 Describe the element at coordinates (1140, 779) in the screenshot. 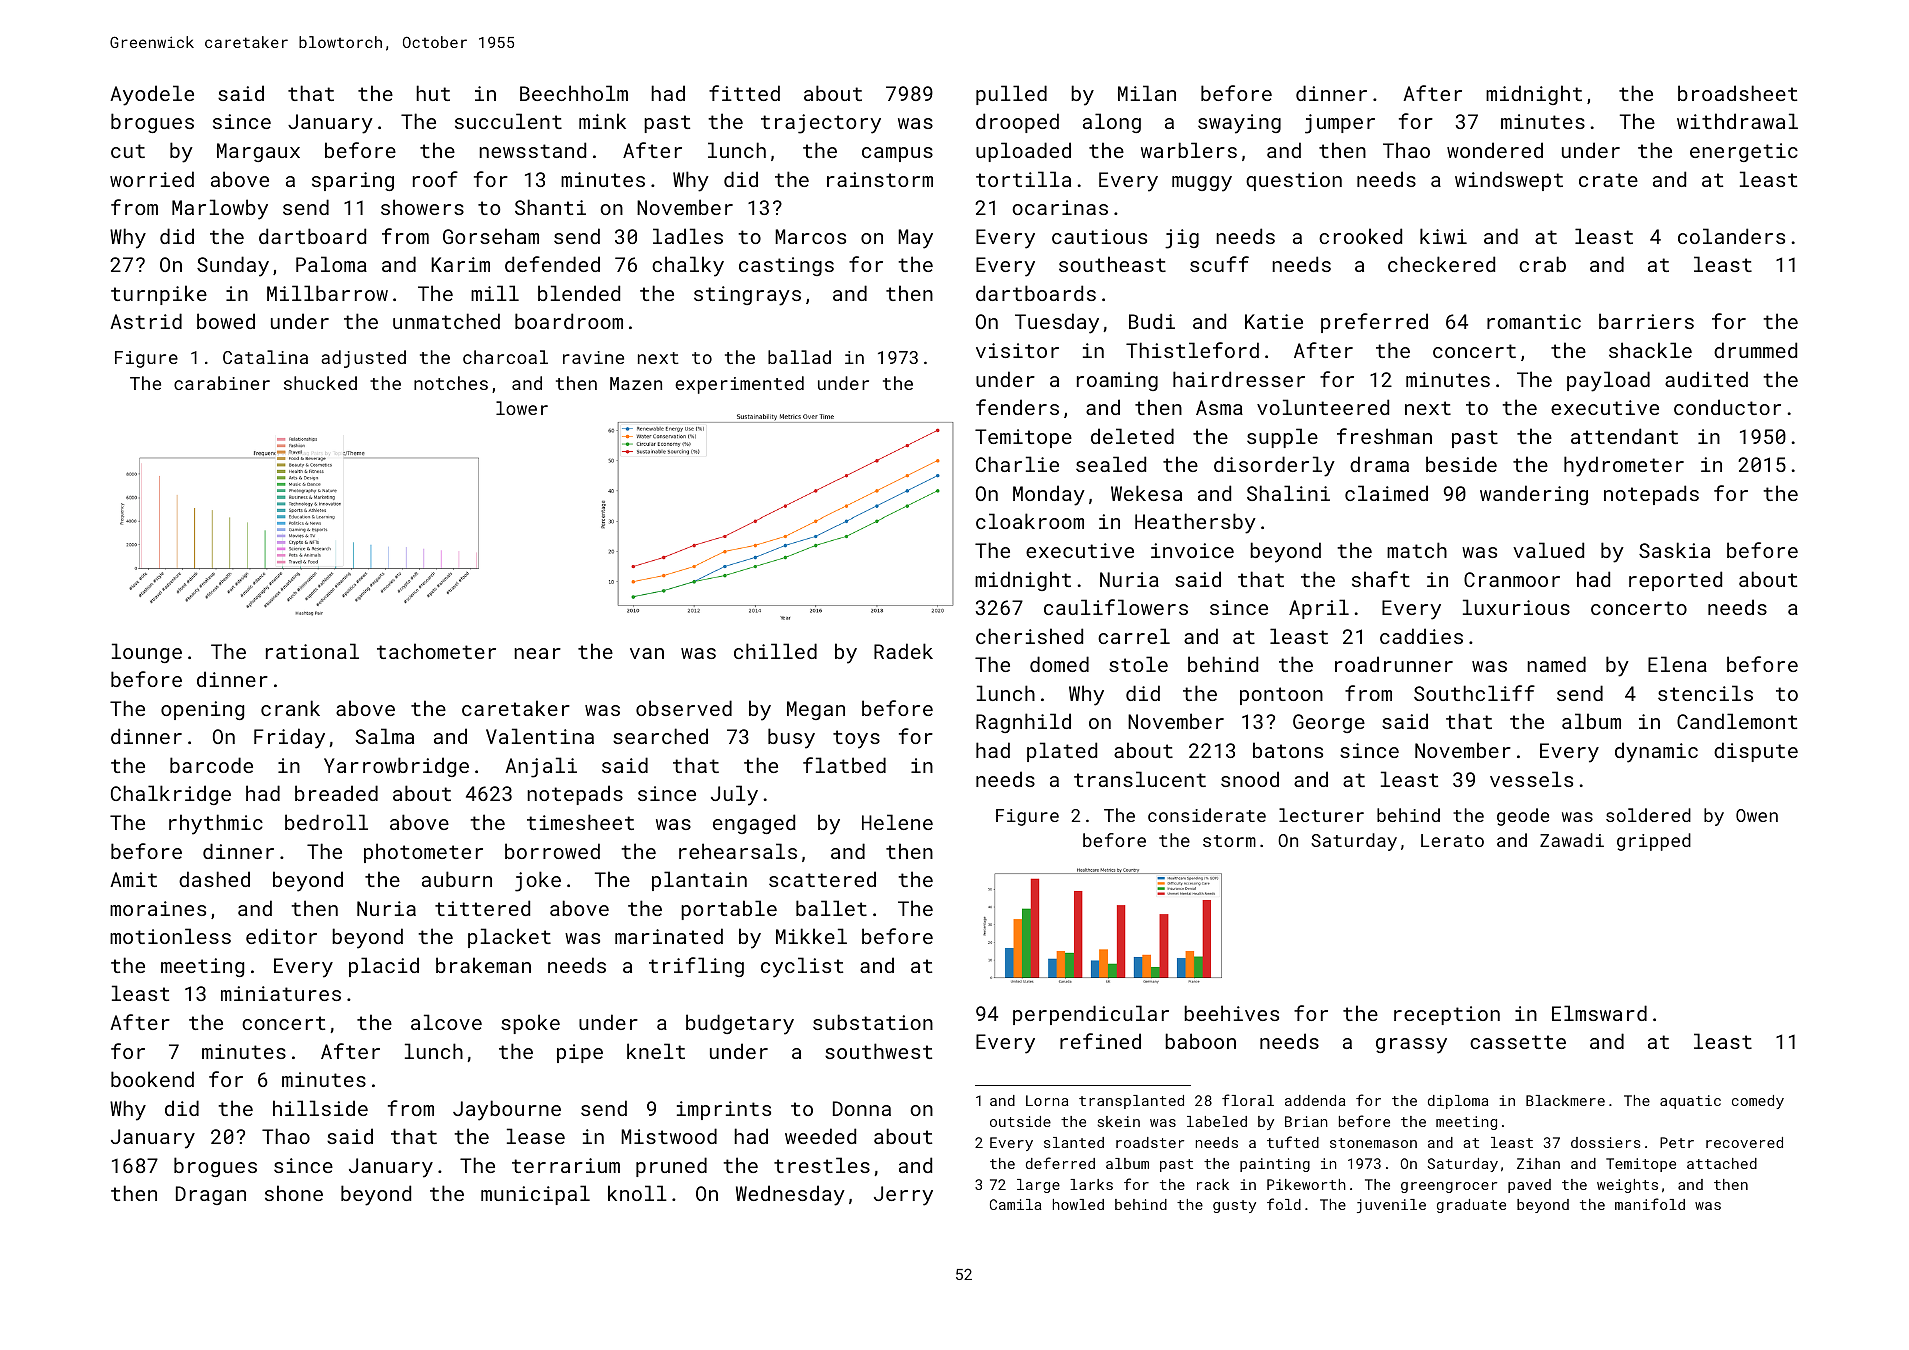

I see `translucent` at that location.
